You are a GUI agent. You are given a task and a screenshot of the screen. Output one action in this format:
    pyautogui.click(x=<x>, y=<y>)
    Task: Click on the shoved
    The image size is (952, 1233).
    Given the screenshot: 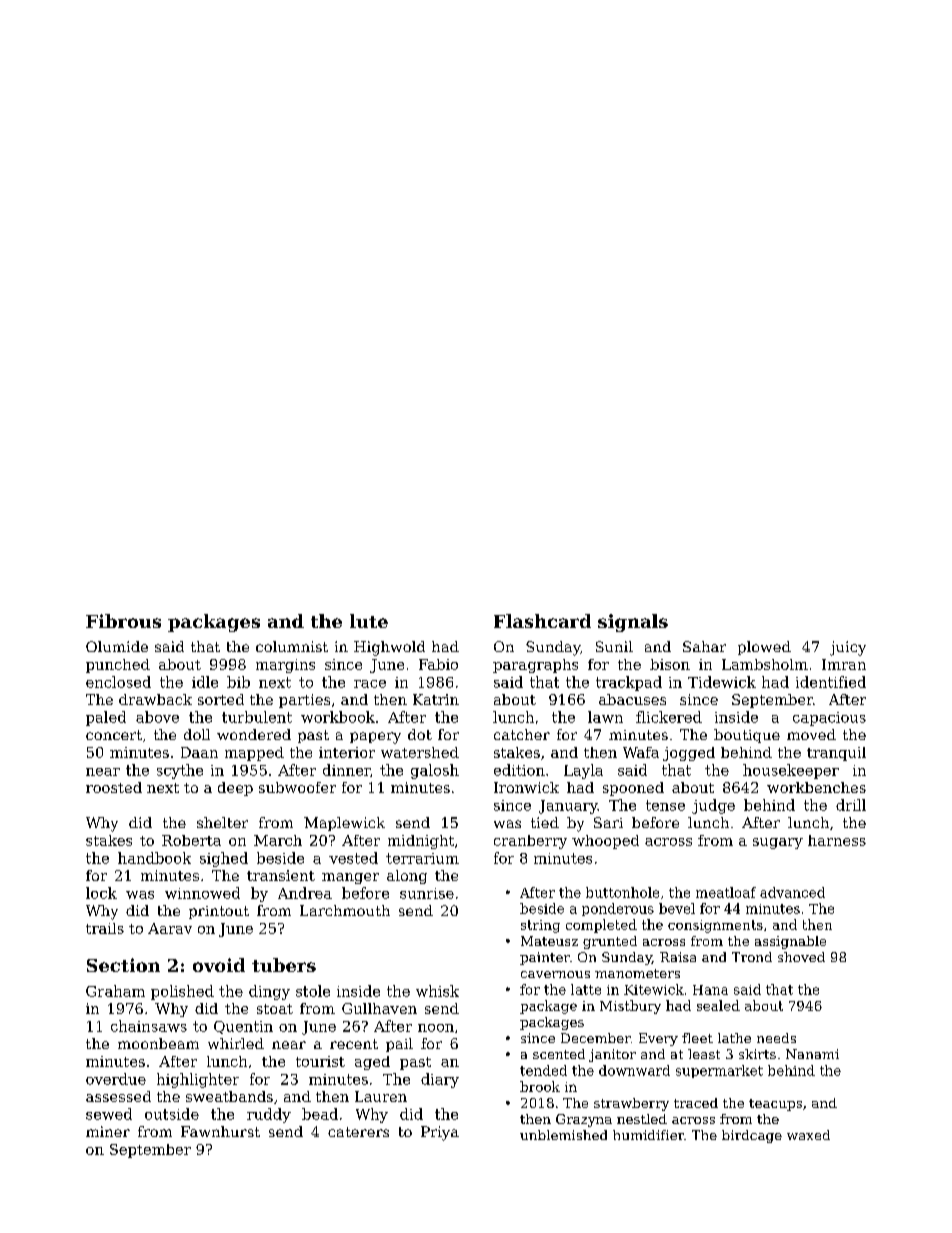 What is the action you would take?
    pyautogui.click(x=801, y=957)
